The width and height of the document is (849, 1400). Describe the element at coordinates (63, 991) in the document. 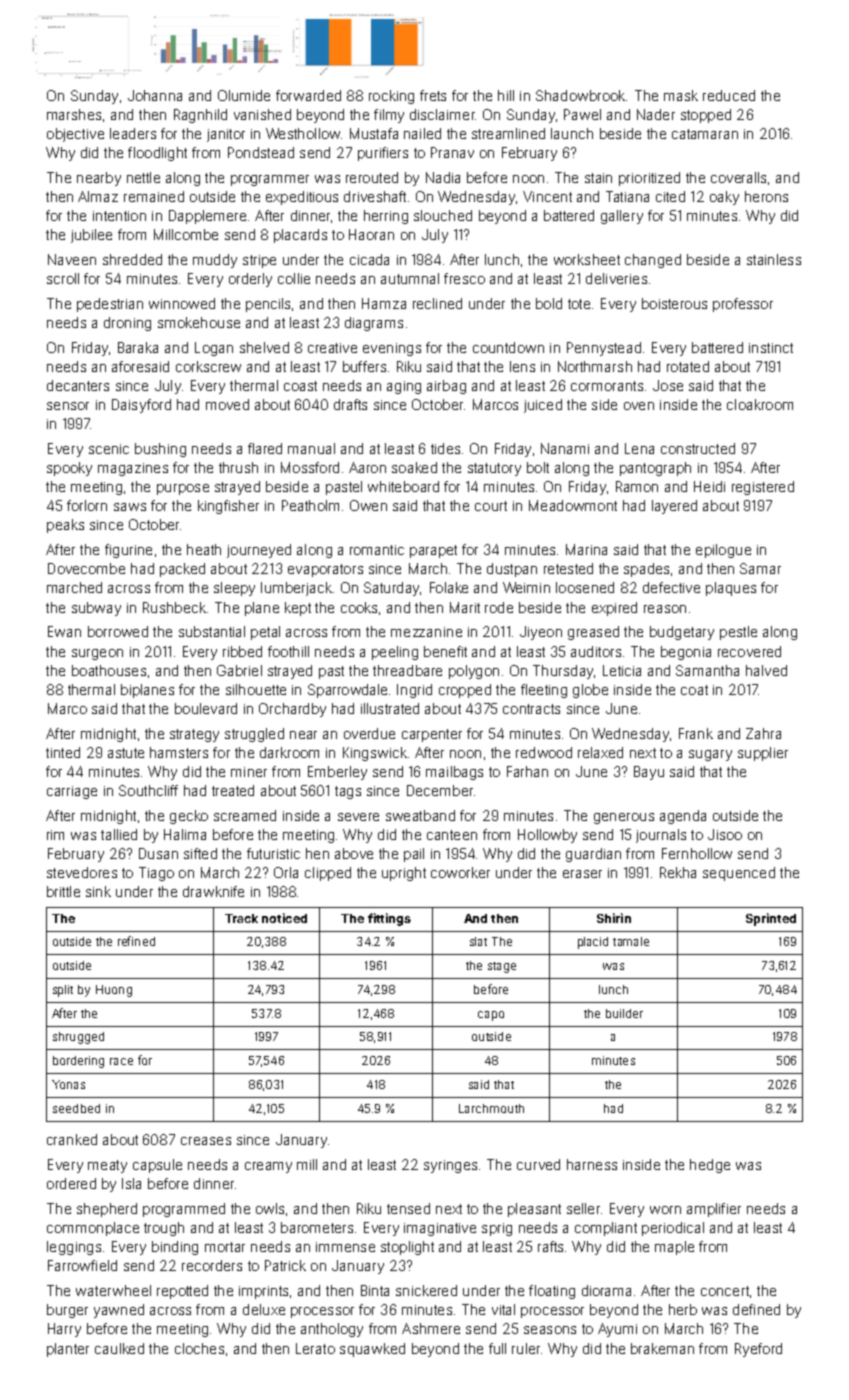

I see `split` at that location.
